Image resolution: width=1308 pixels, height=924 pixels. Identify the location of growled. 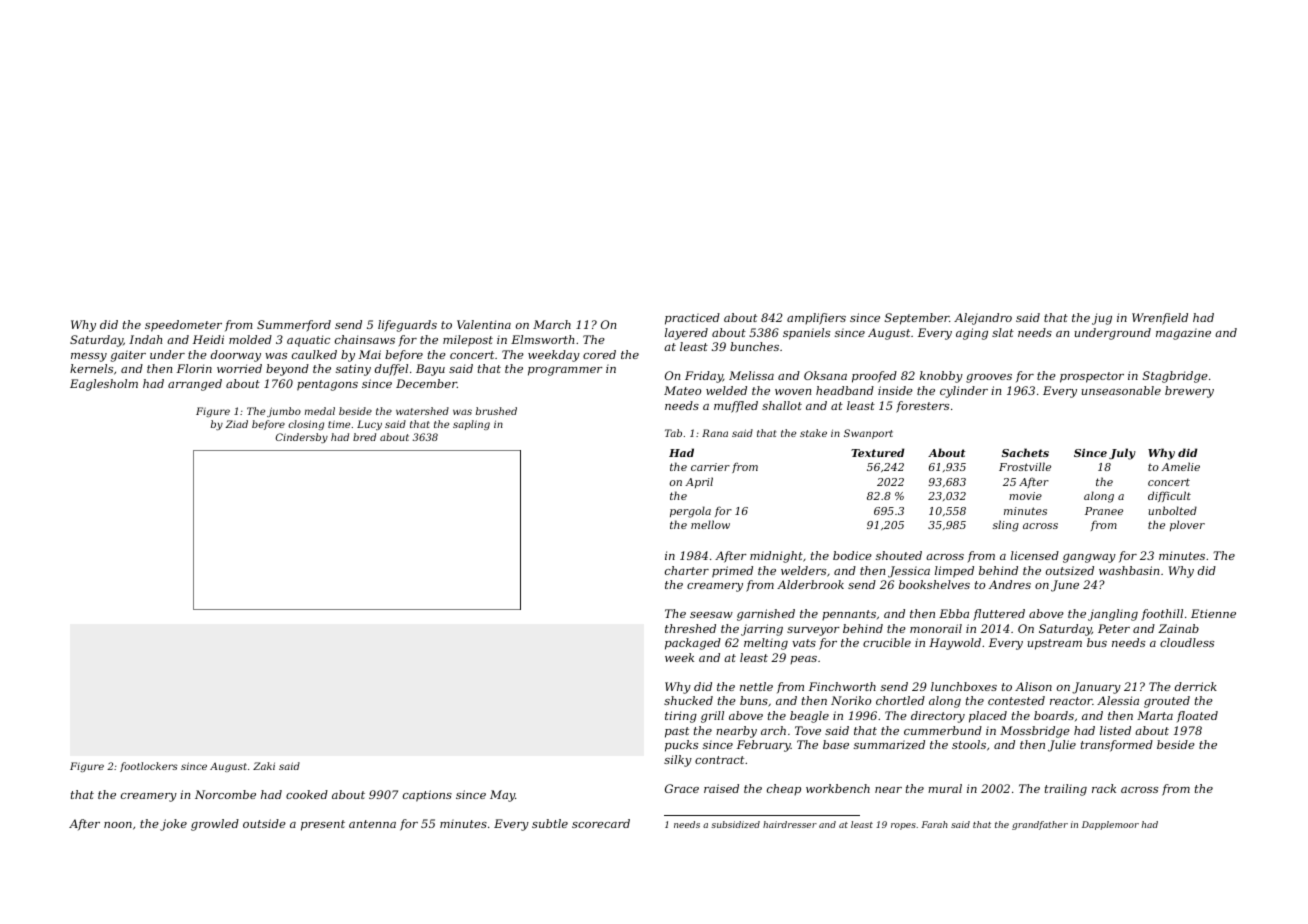
(215, 825).
